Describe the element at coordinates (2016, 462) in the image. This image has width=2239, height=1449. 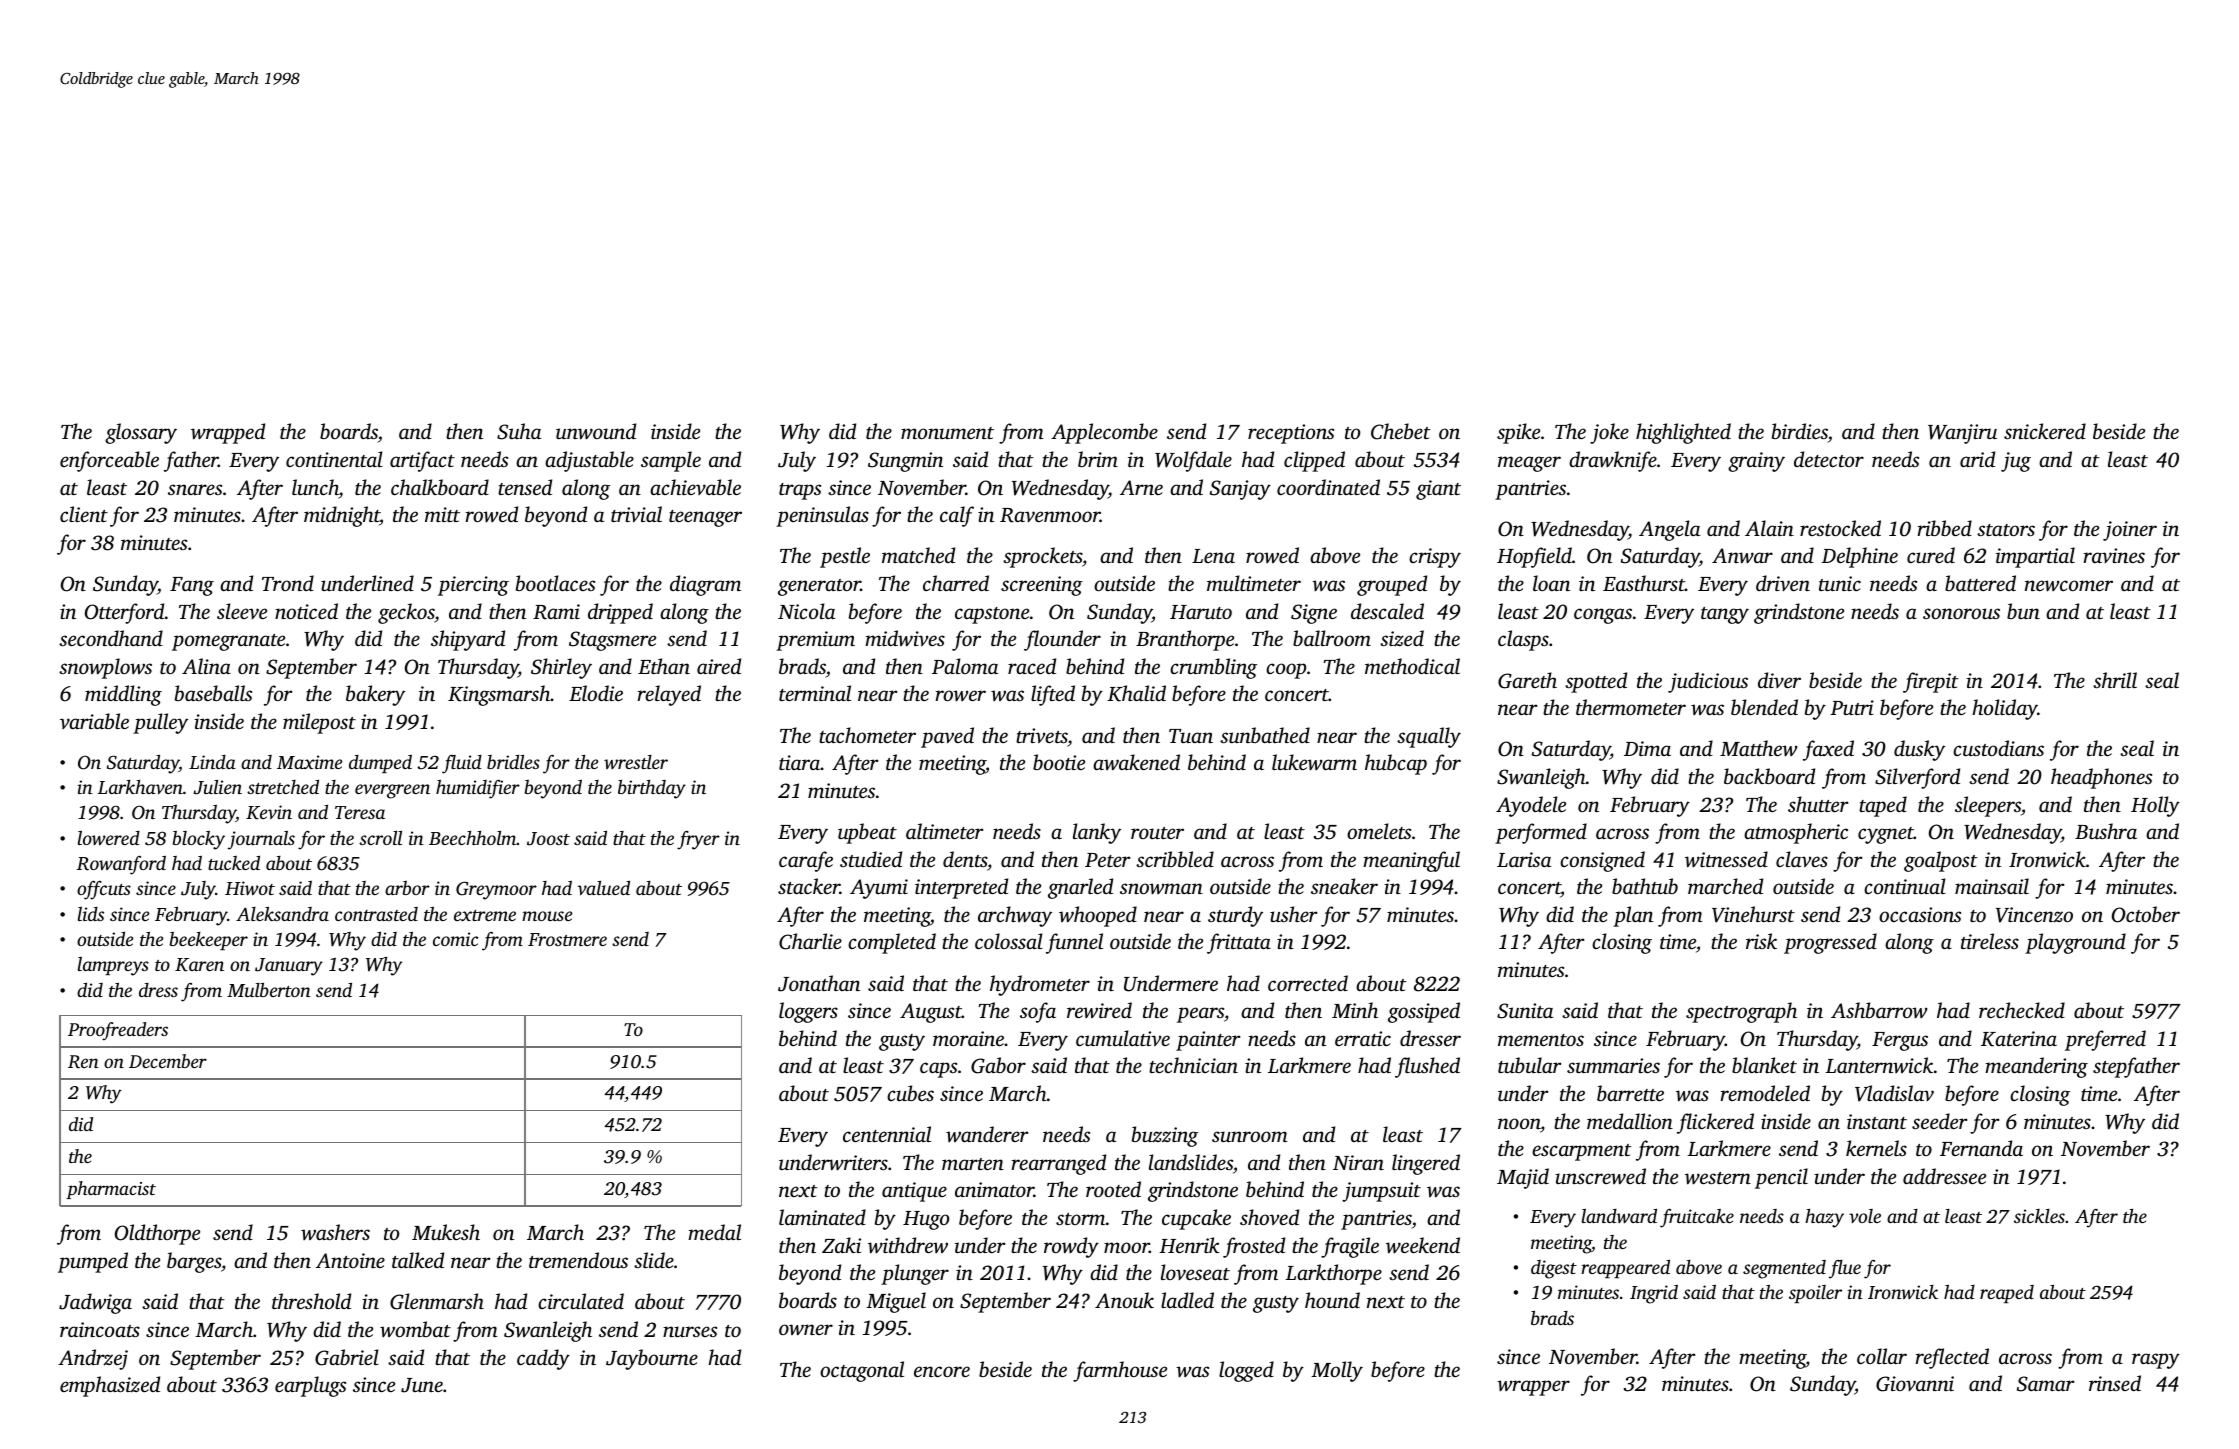
I see `jug` at that location.
